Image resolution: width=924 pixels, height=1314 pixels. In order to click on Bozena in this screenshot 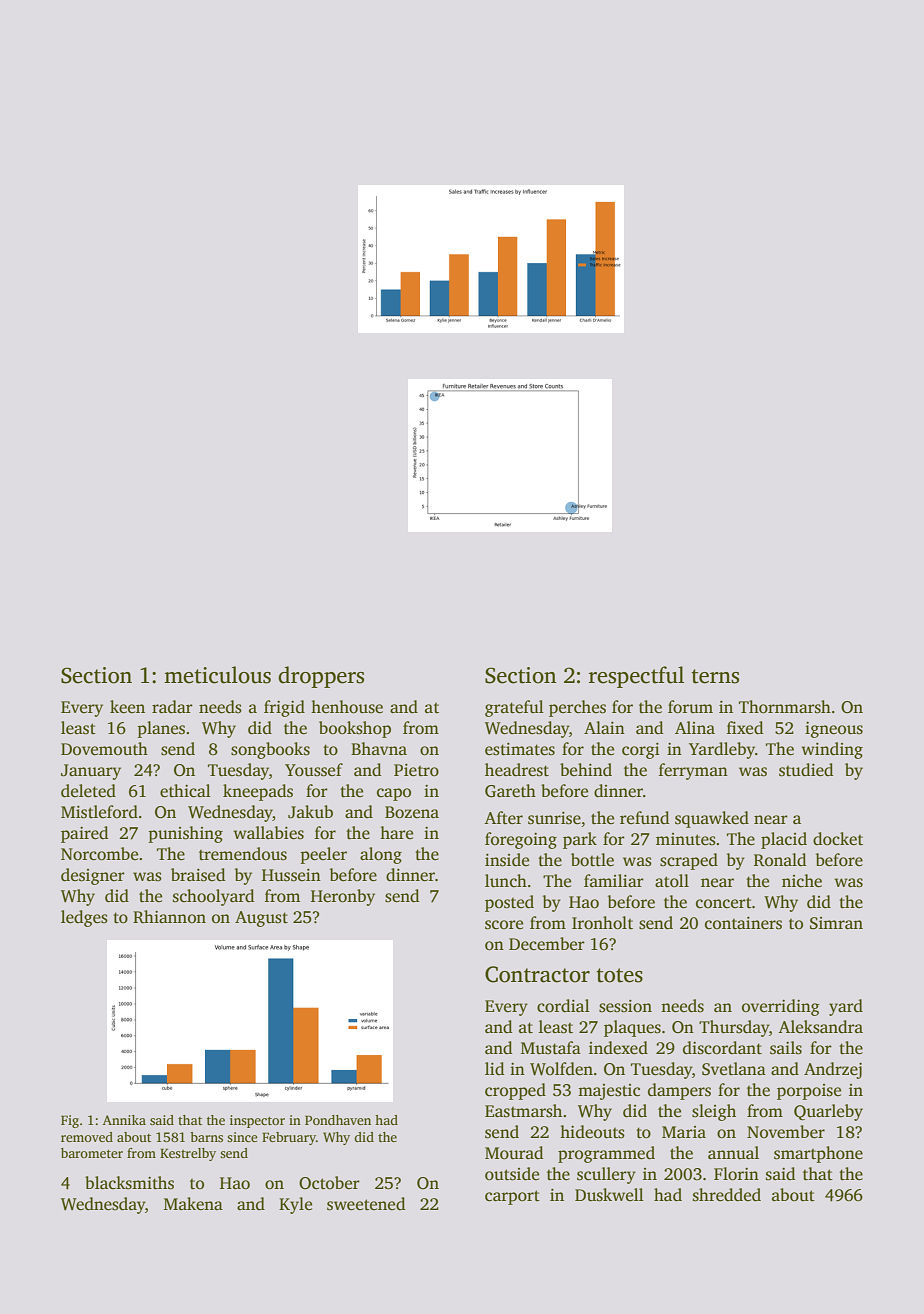, I will do `click(412, 812)`.
